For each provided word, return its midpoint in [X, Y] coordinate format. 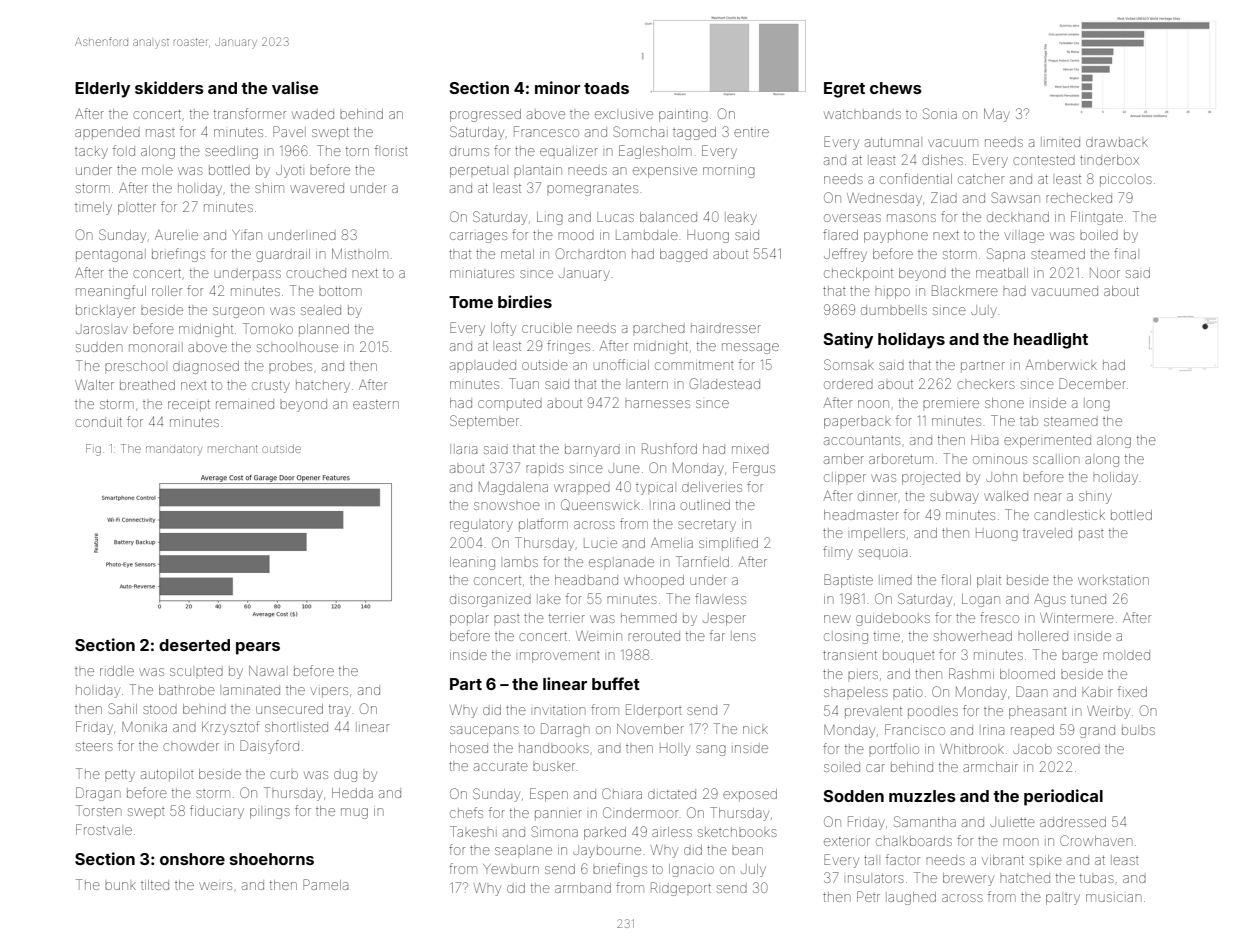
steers [94, 746]
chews [896, 88]
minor [557, 87]
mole [157, 170]
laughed [911, 898]
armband [583, 888]
